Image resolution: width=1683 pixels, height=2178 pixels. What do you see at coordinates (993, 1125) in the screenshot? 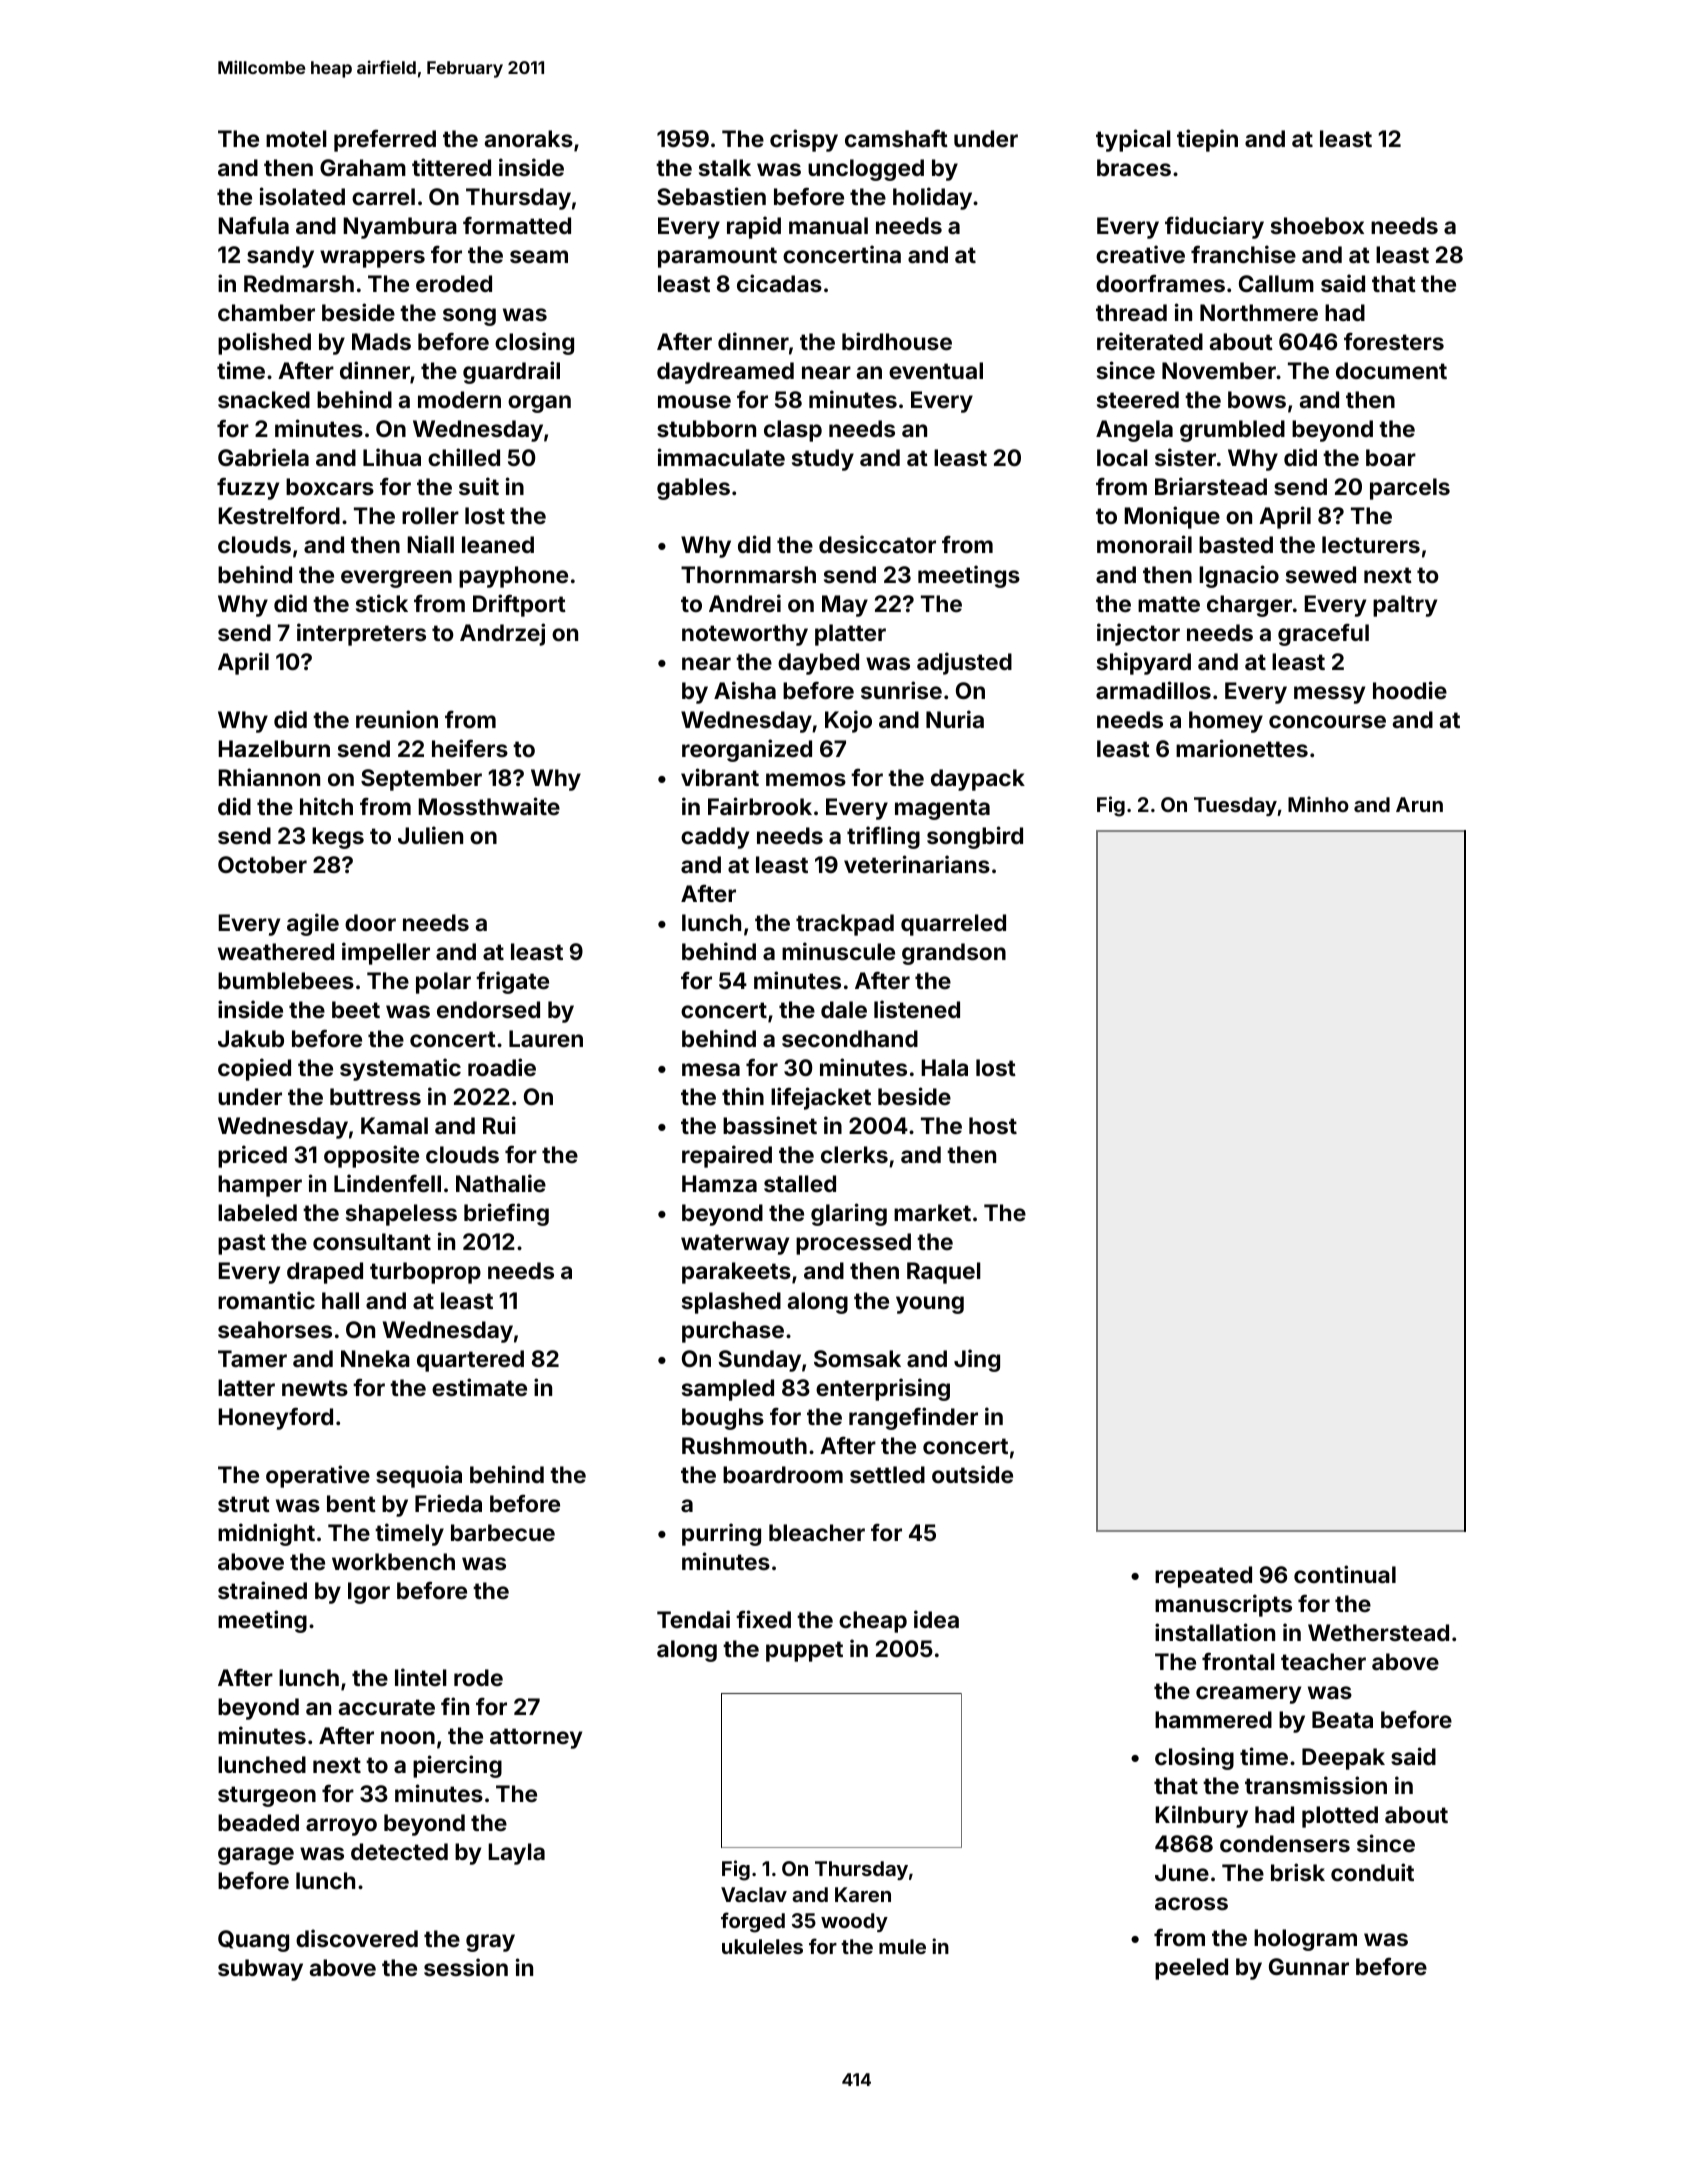
I see `host` at bounding box center [993, 1125].
